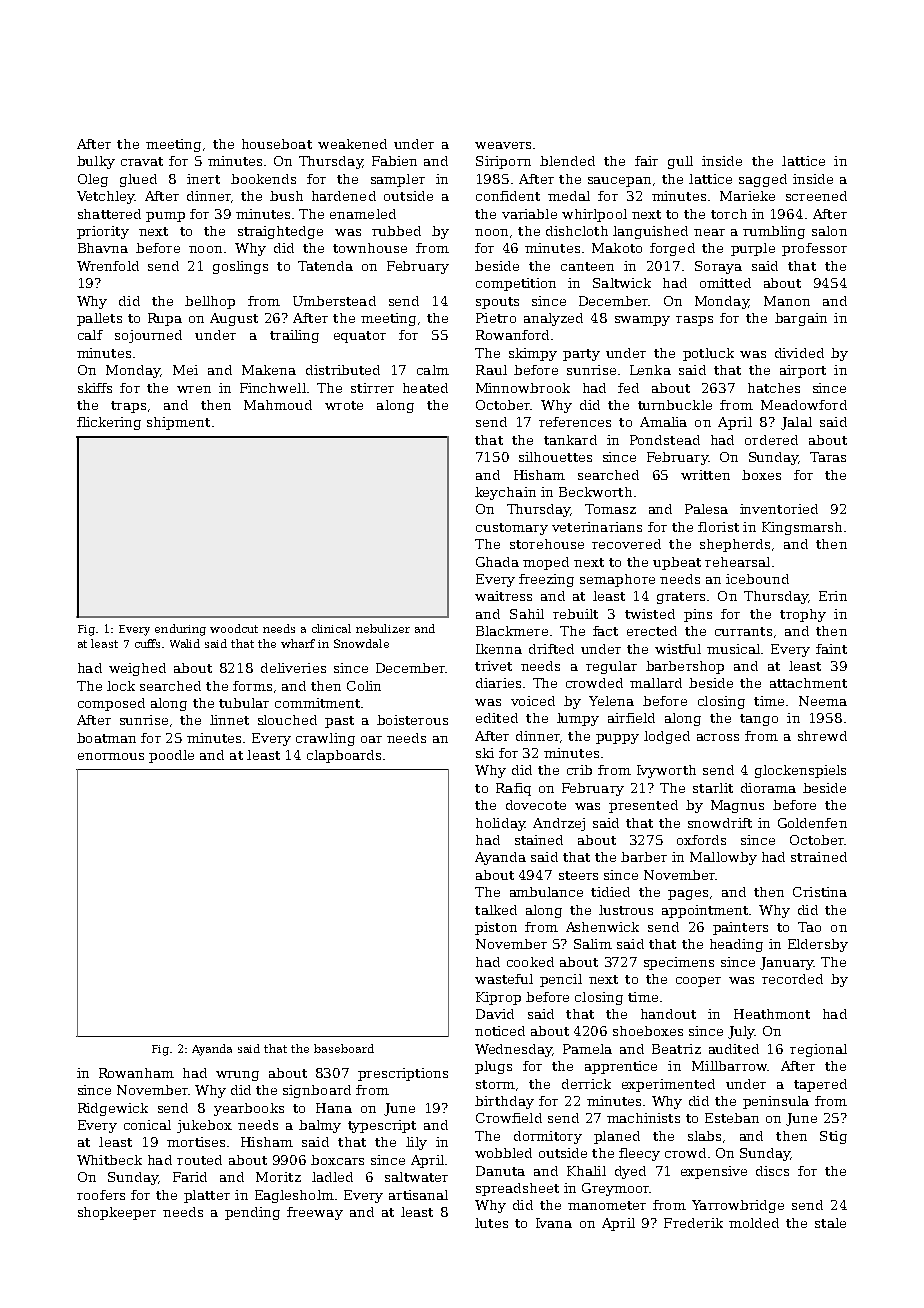  I want to click on wharf, so click(298, 643).
